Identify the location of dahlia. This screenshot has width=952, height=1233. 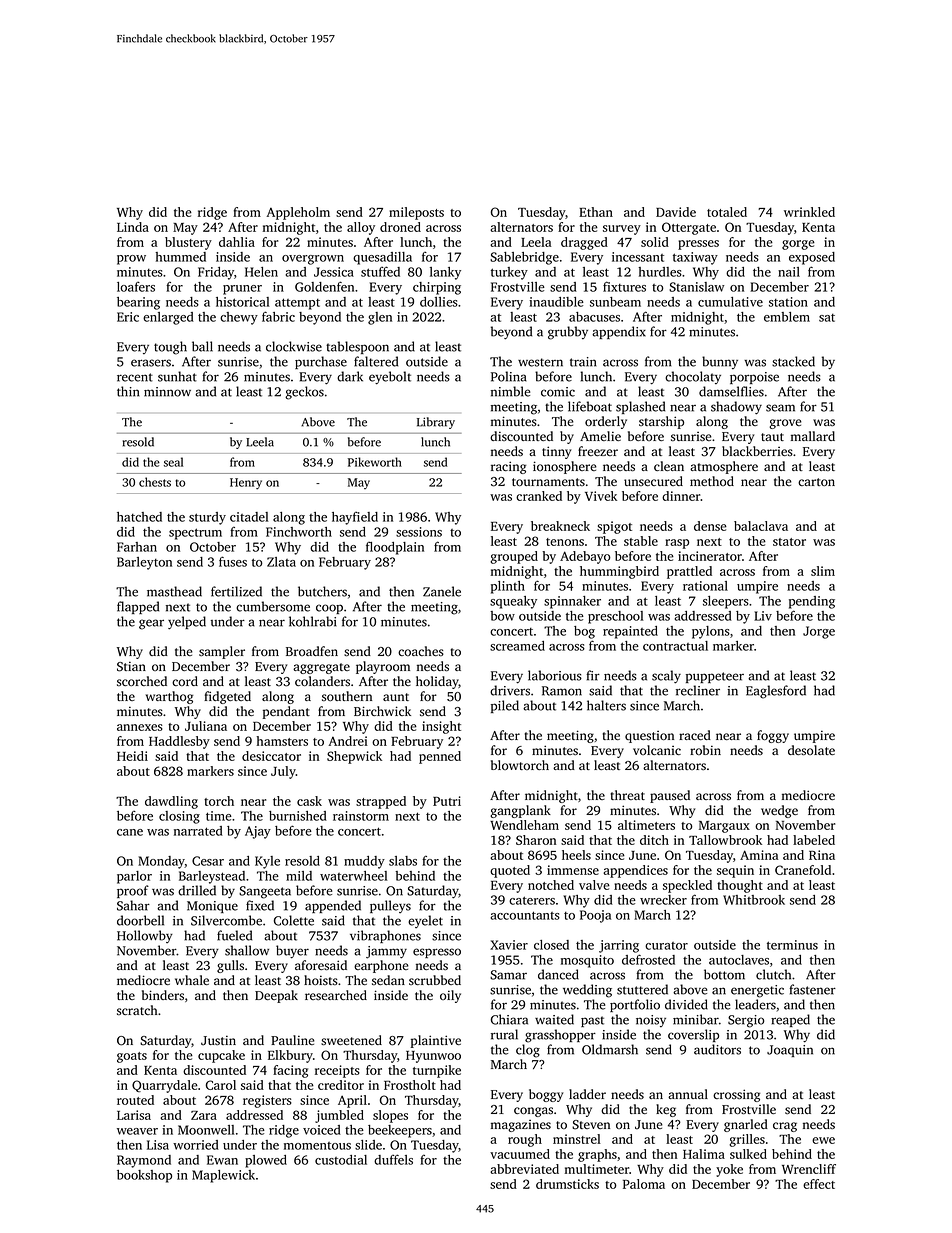
(237, 242).
